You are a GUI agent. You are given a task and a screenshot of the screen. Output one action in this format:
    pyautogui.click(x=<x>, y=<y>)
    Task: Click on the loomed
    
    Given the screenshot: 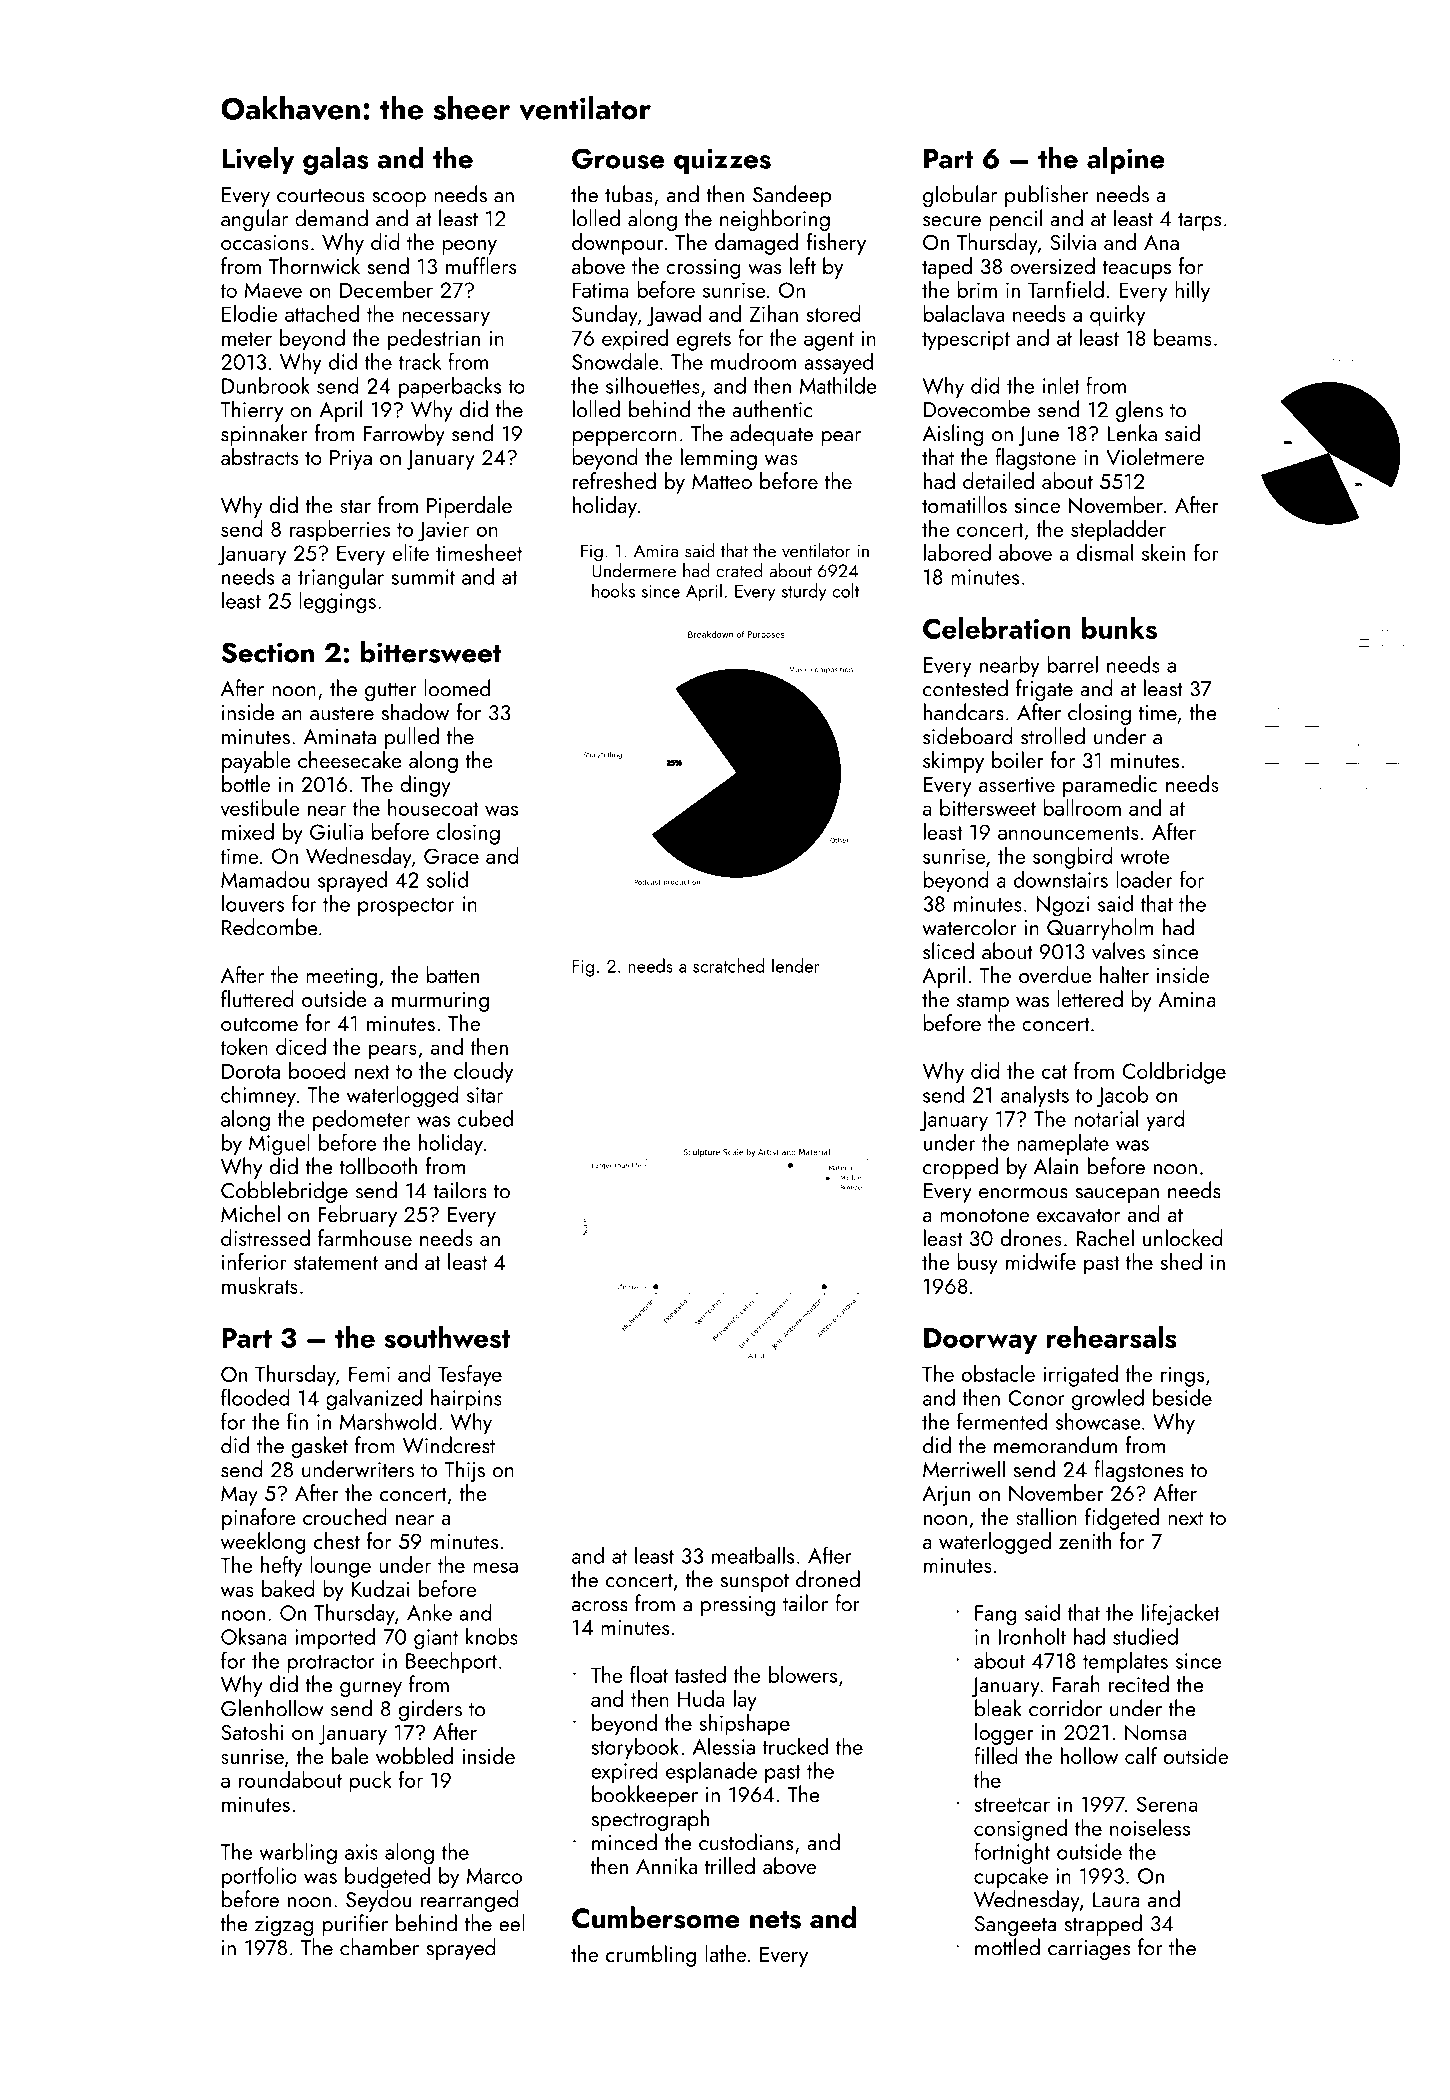 What is the action you would take?
    pyautogui.click(x=457, y=688)
